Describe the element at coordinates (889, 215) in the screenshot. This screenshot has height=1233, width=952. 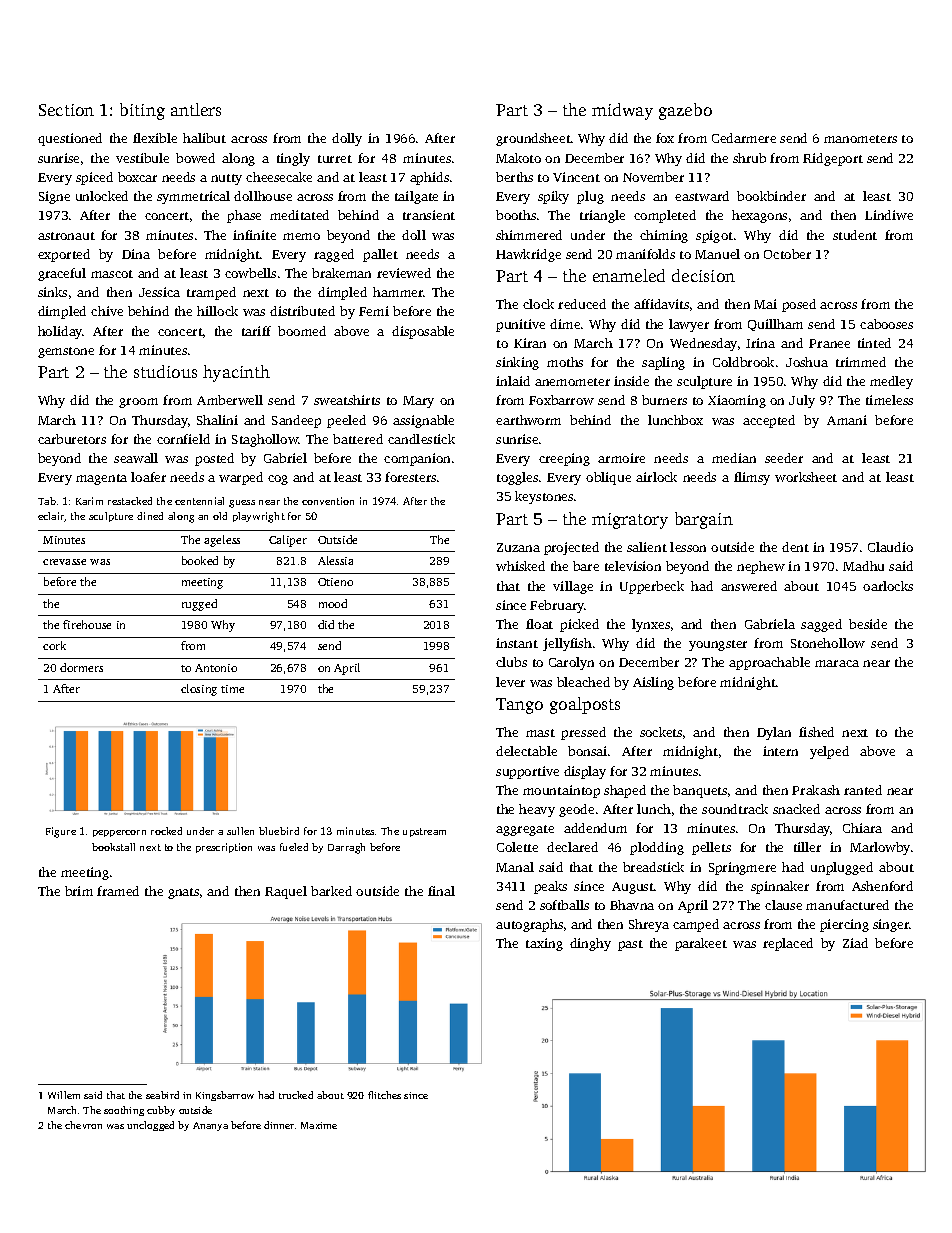
I see `Lindiwe` at that location.
